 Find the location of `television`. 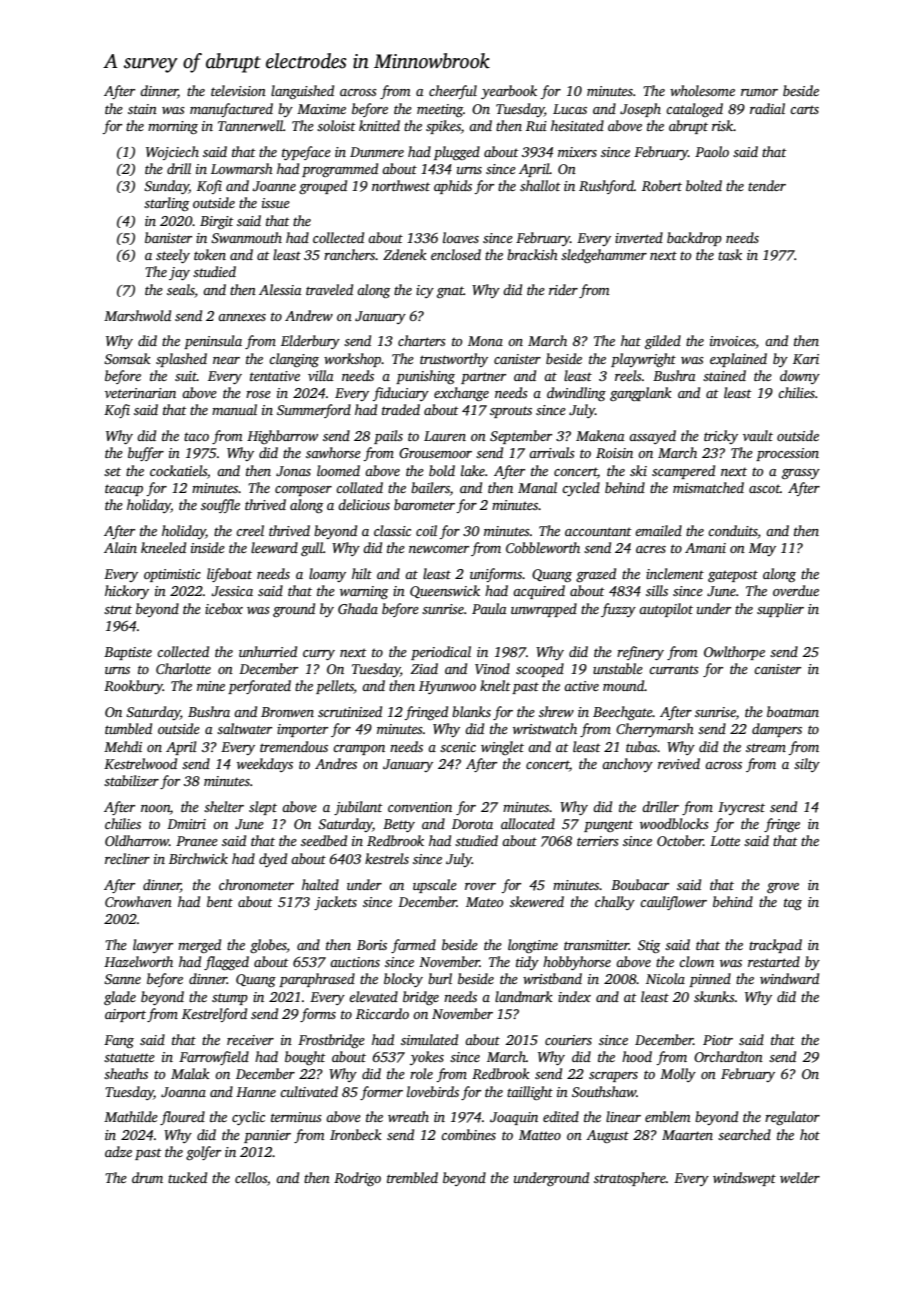

television is located at coordinates (238, 90).
